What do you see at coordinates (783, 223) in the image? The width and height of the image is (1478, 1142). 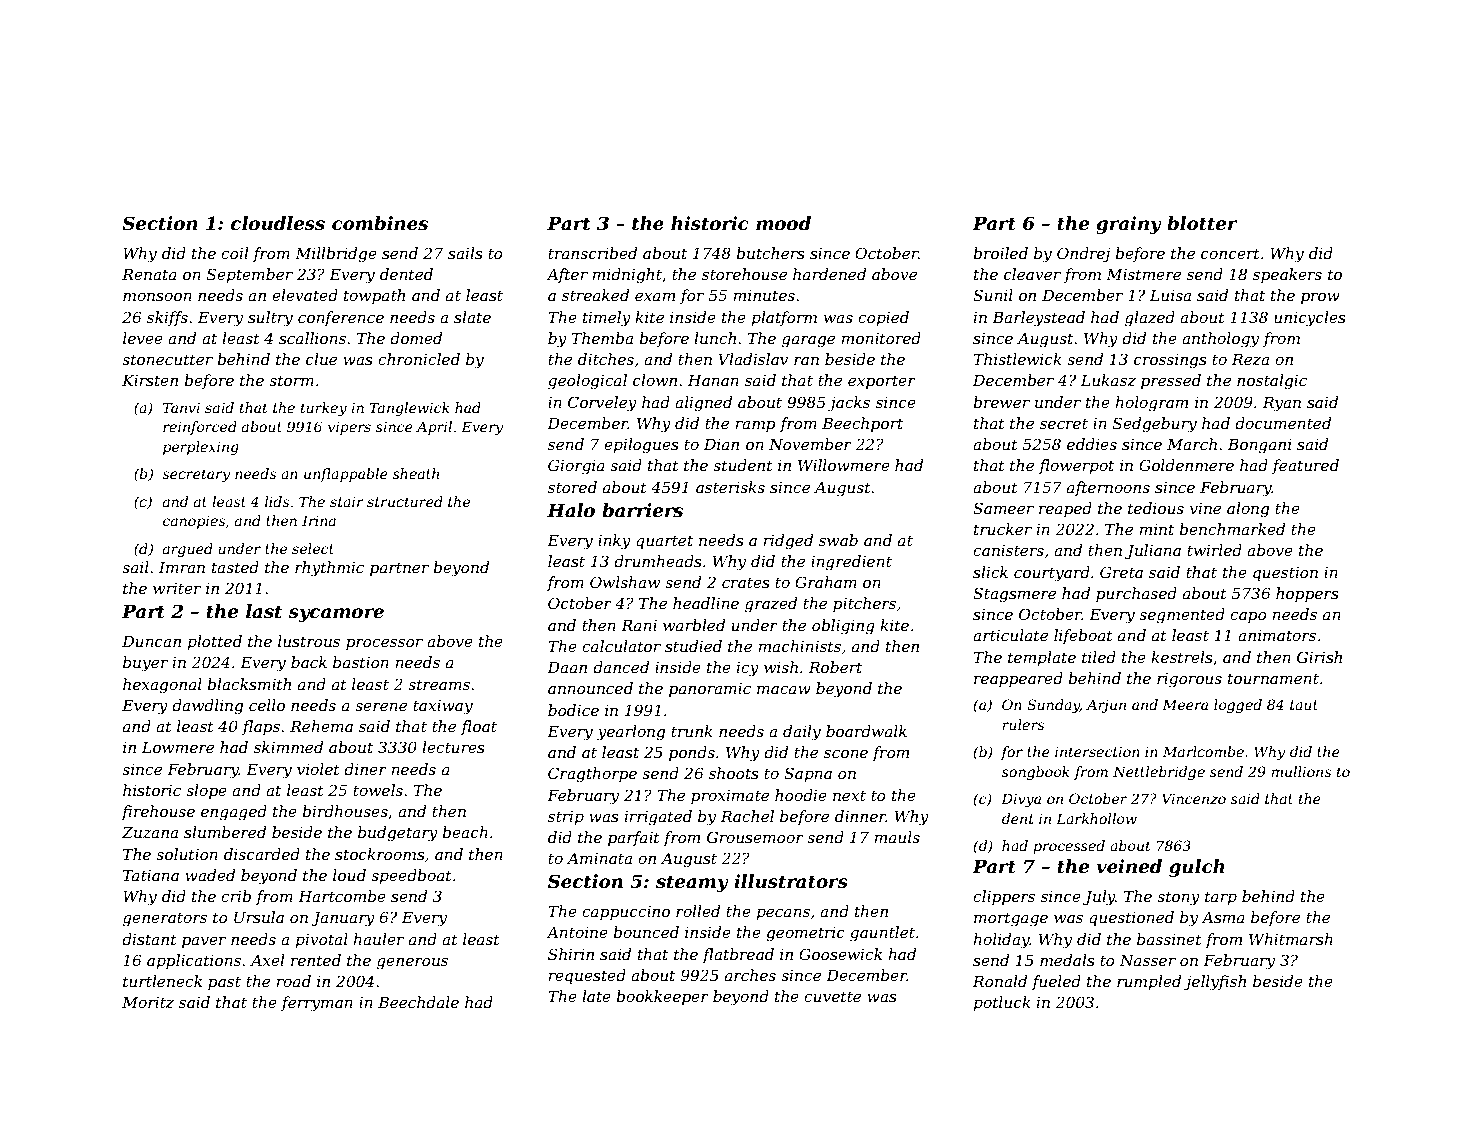 I see `mood` at bounding box center [783, 223].
